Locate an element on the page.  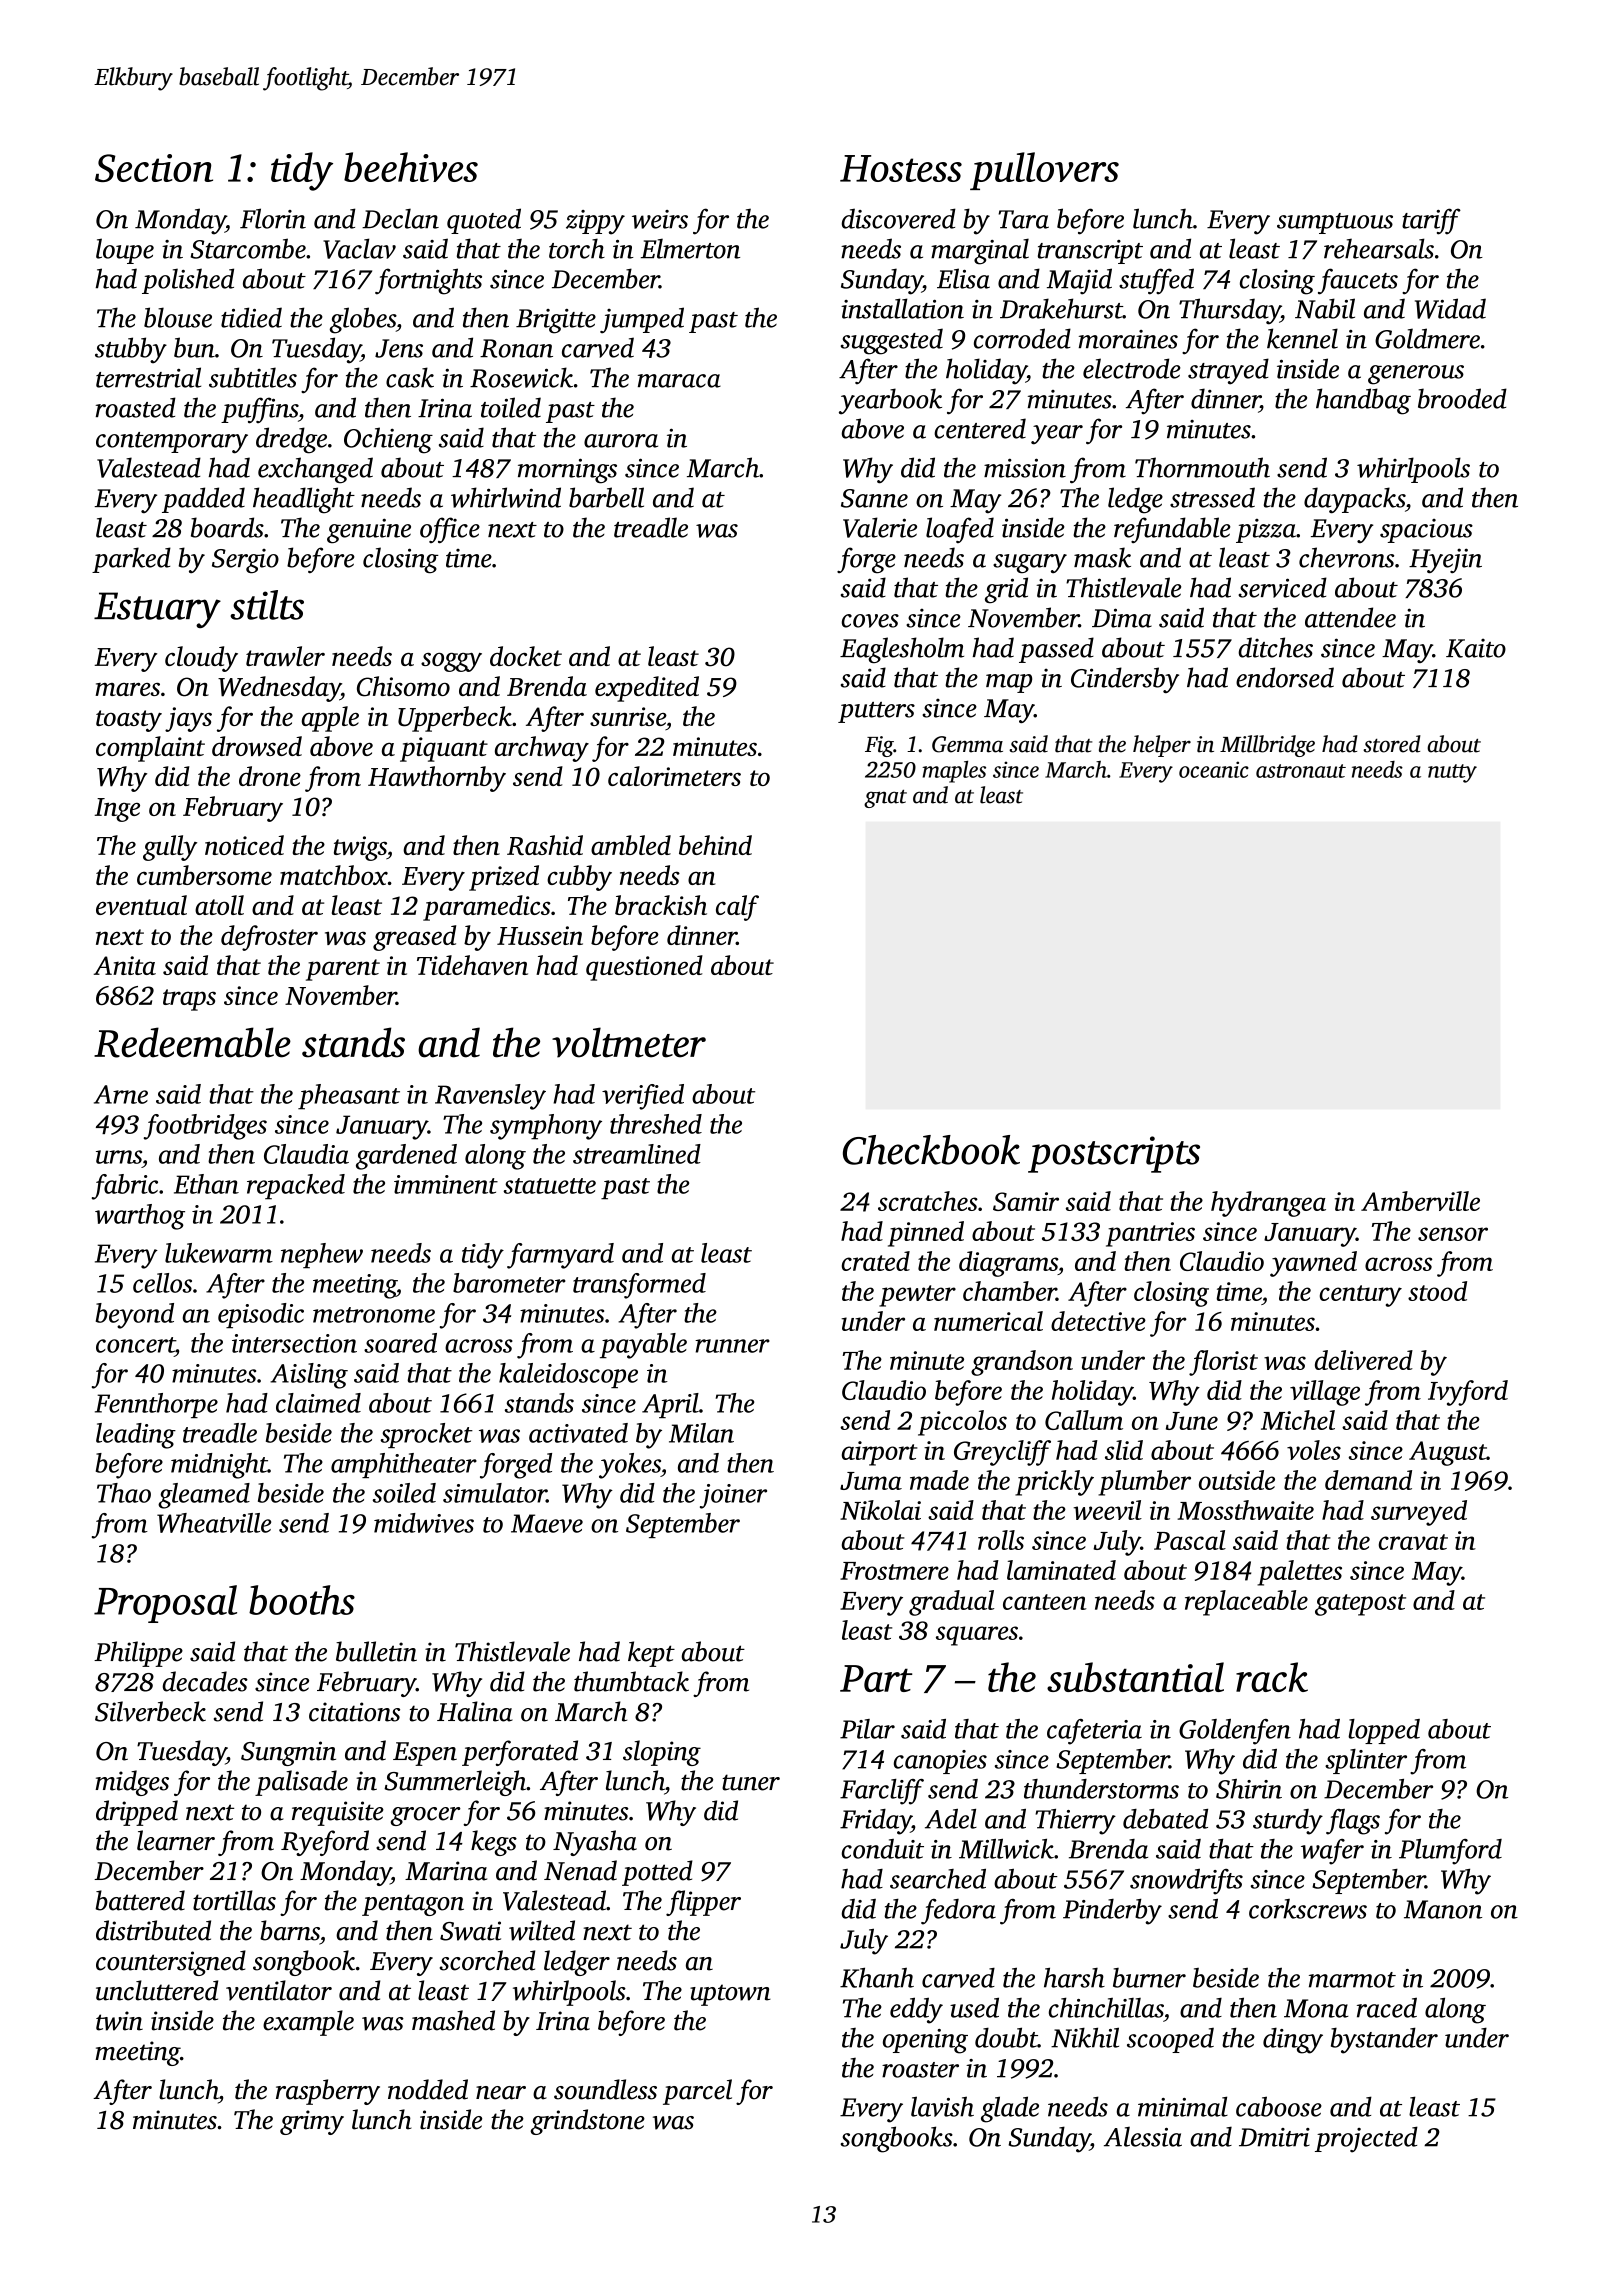
pantries is located at coordinates (1150, 1234).
